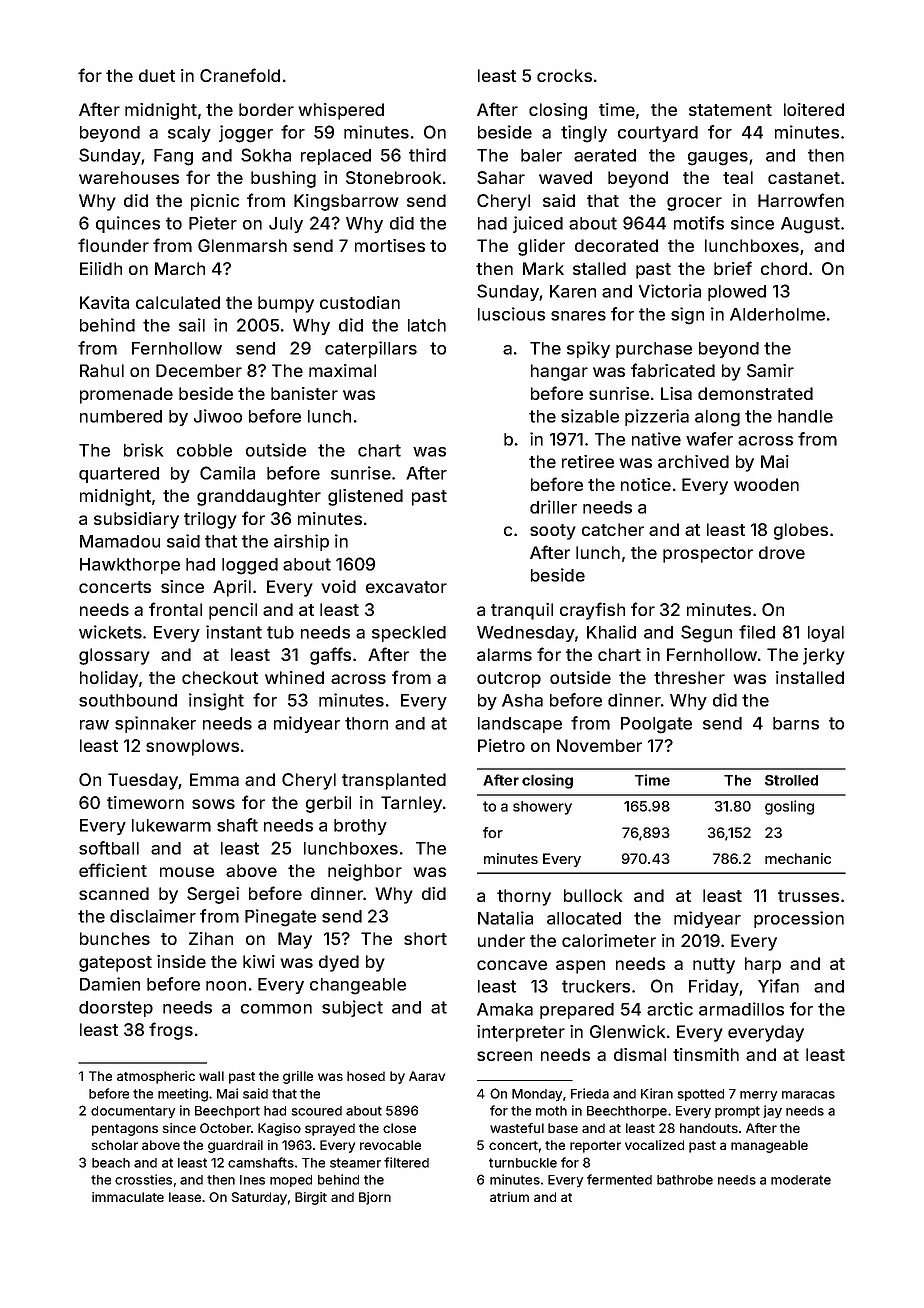  I want to click on duet, so click(157, 75).
